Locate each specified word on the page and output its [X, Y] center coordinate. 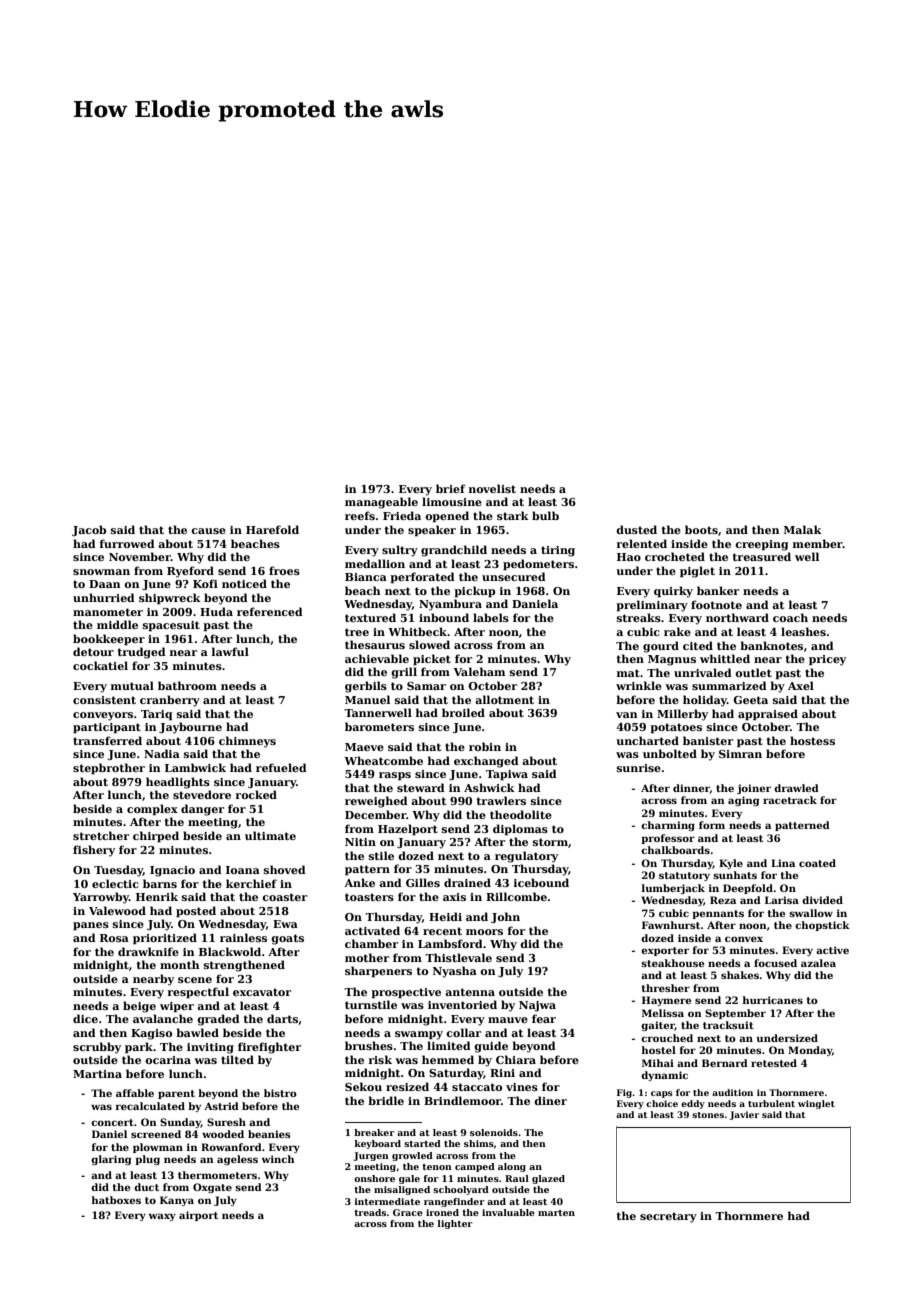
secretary [668, 1217]
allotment [504, 699]
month [180, 964]
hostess [812, 740]
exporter [665, 951]
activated [372, 930]
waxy [162, 1217]
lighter [455, 1224]
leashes [803, 631]
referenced [270, 611]
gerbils [366, 687]
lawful [230, 651]
